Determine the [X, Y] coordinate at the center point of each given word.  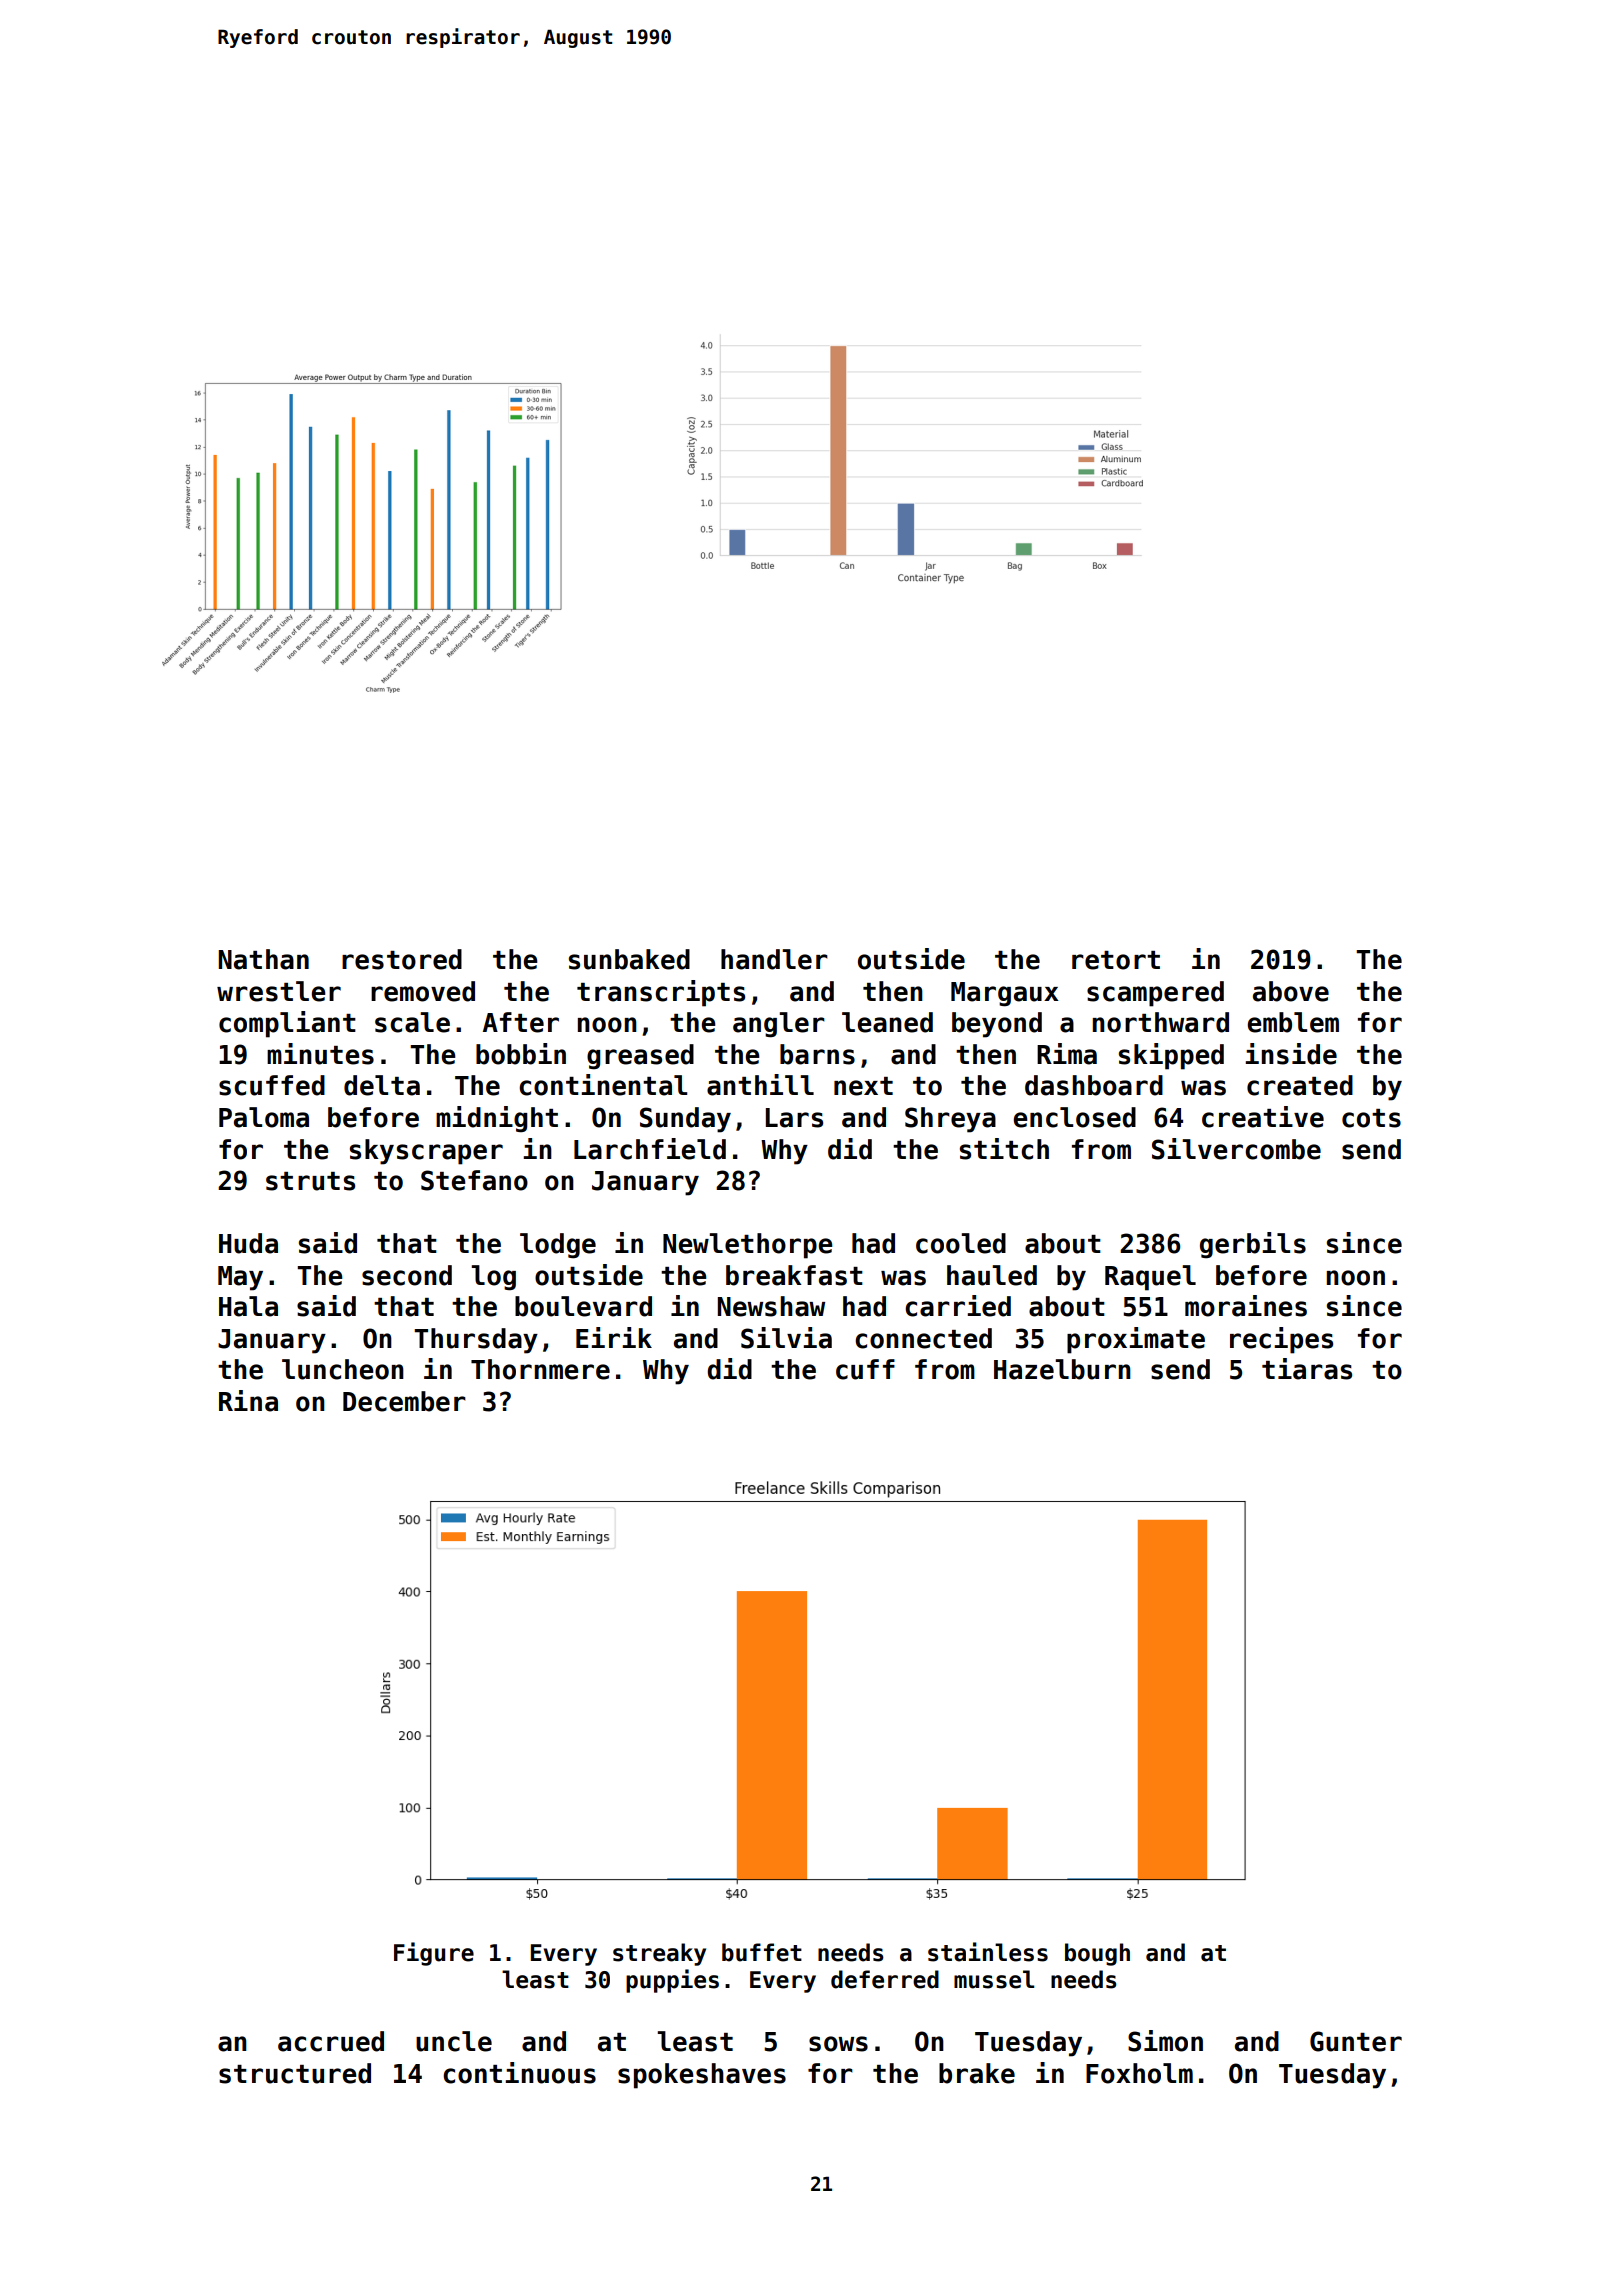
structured [295, 2073]
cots [1371, 1118]
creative [1263, 1117]
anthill [760, 1085]
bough [1097, 1954]
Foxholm [1139, 2073]
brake [977, 2073]
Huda [248, 1243]
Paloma [264, 1117]
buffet [762, 1952]
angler [779, 1025]
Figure [434, 1954]
